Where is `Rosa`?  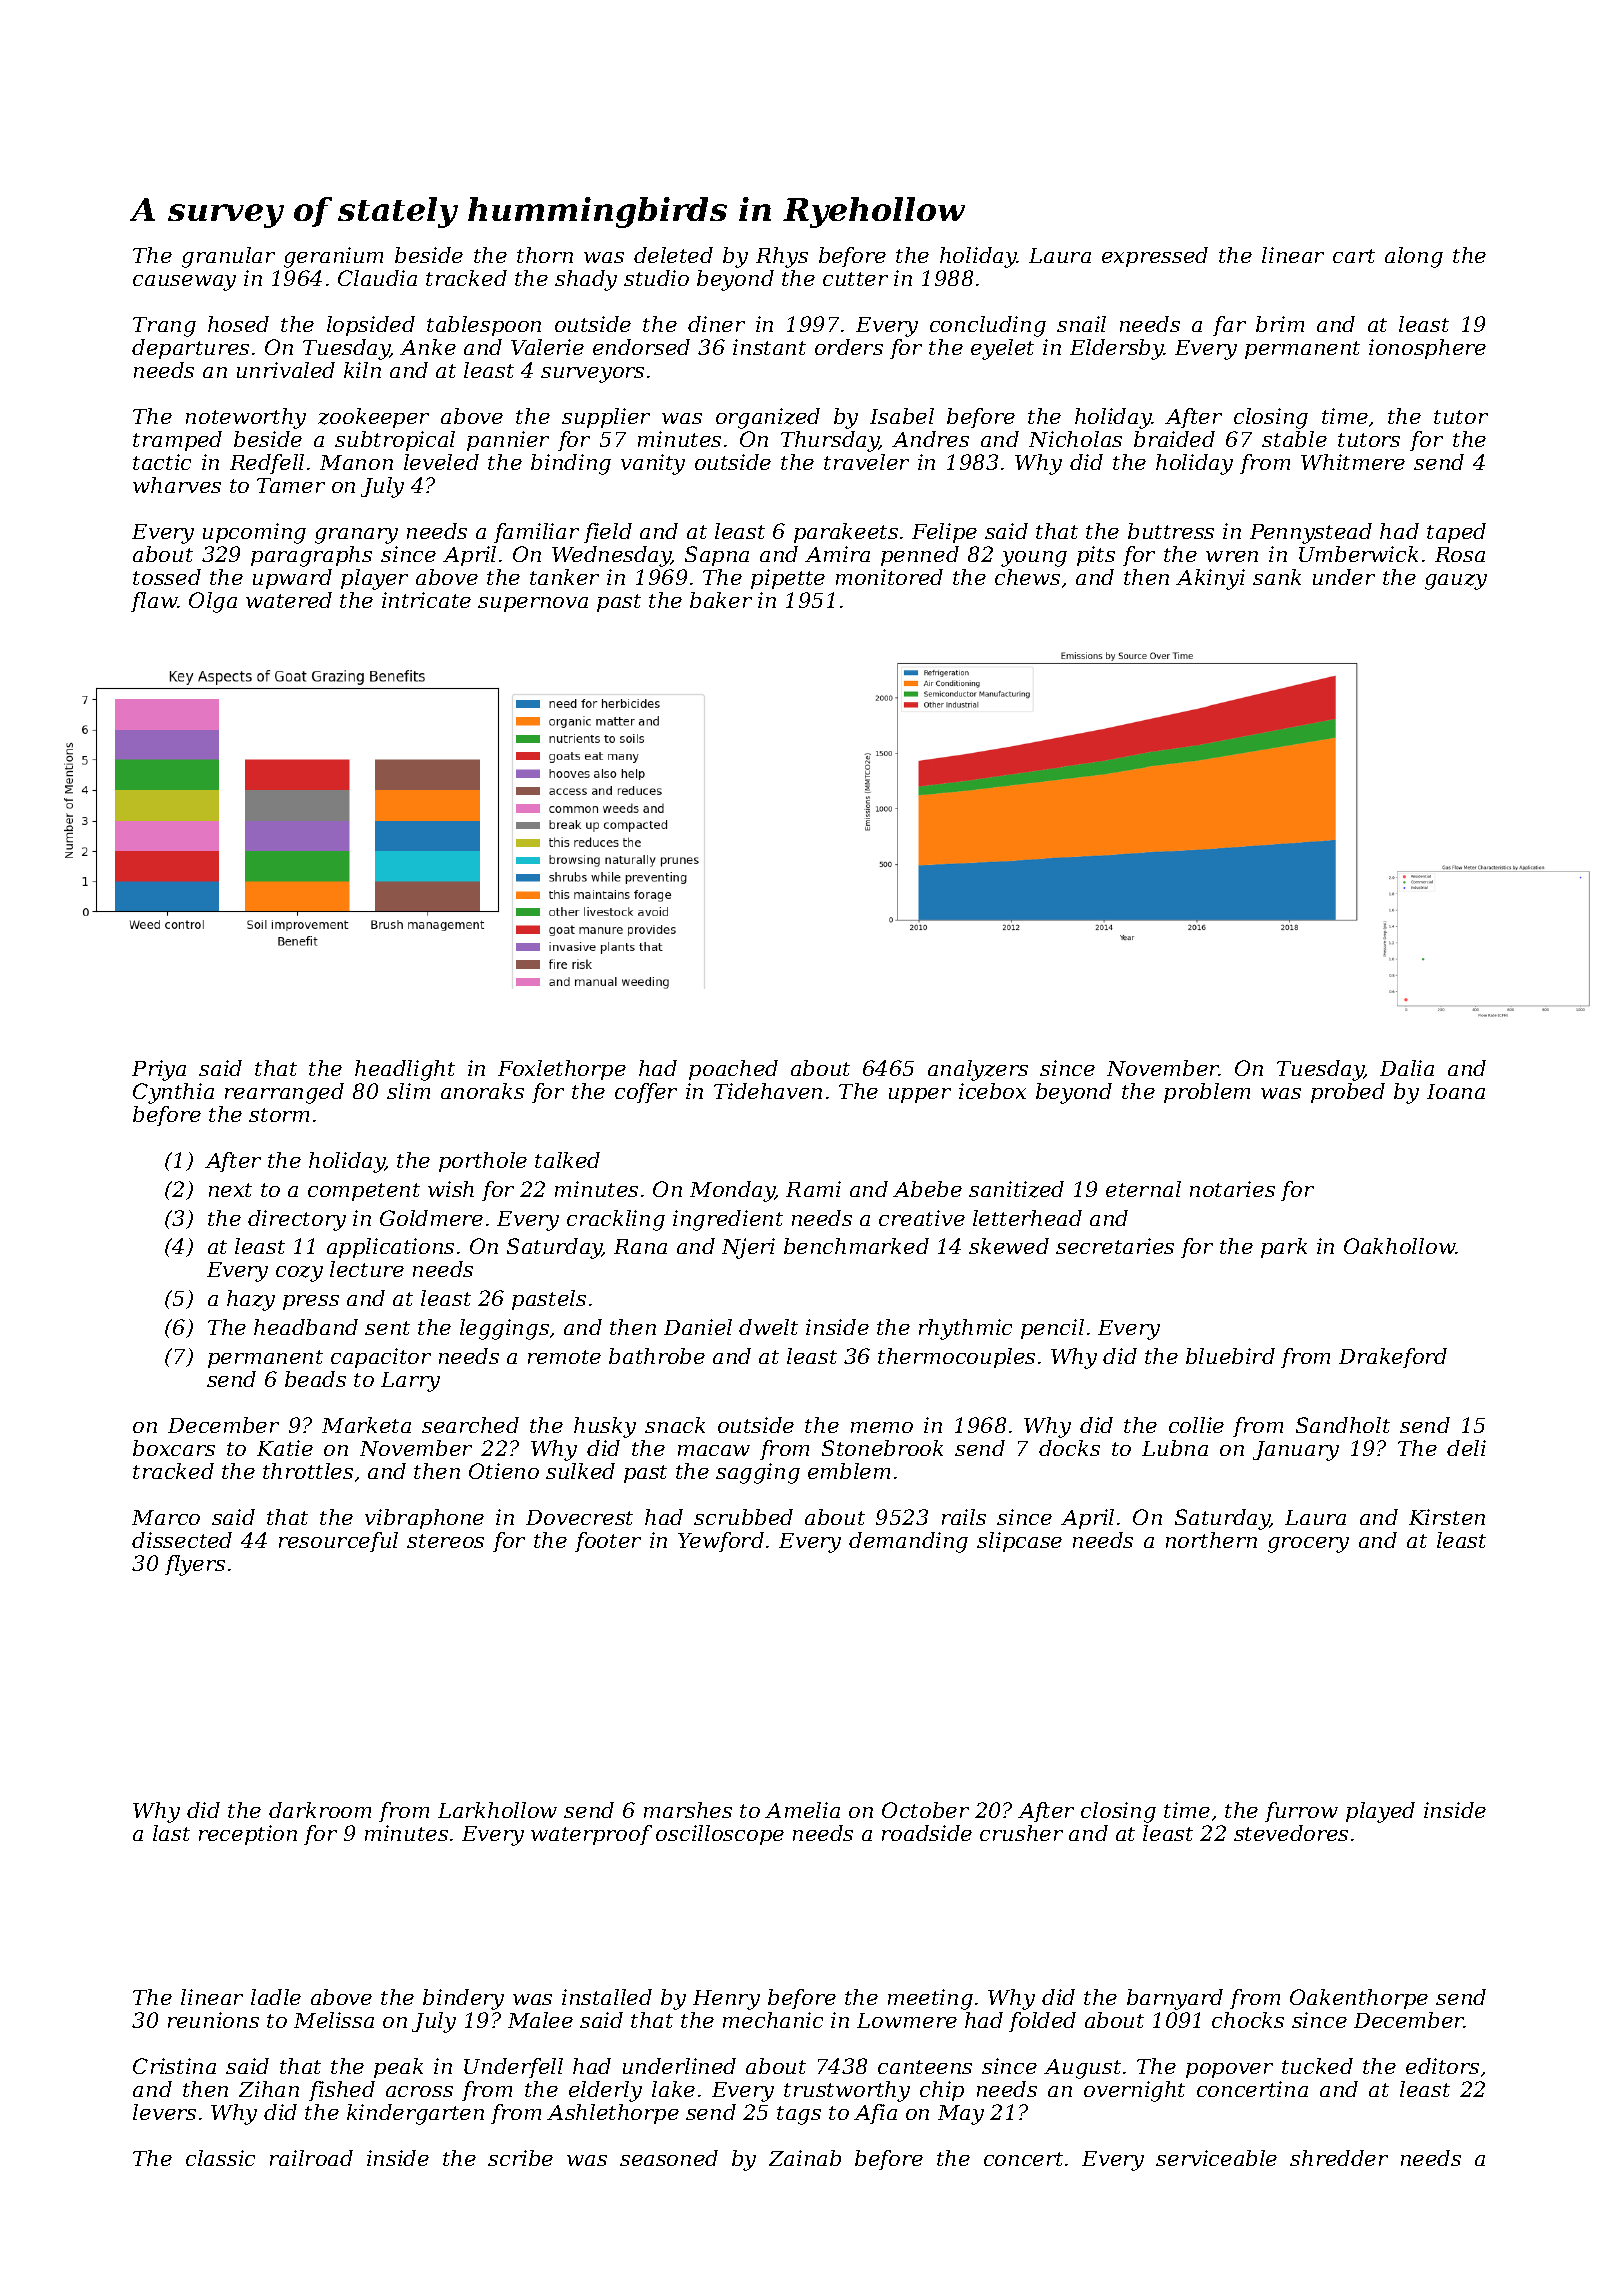 Rosa is located at coordinates (1460, 554).
